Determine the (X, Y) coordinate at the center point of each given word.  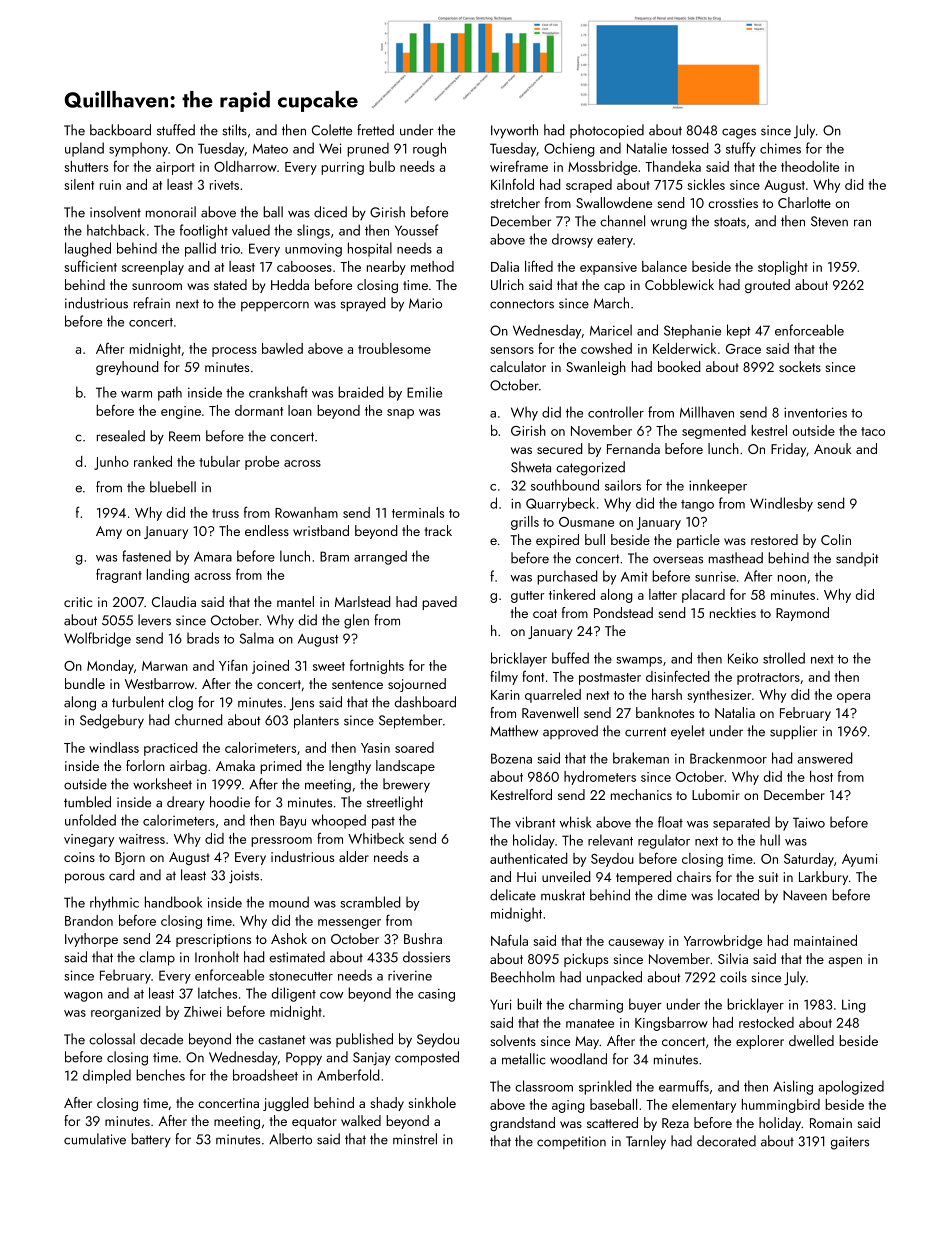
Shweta (531, 467)
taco (873, 431)
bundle (85, 683)
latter (663, 594)
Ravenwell (550, 712)
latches (217, 993)
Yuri (501, 1004)
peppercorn (275, 306)
